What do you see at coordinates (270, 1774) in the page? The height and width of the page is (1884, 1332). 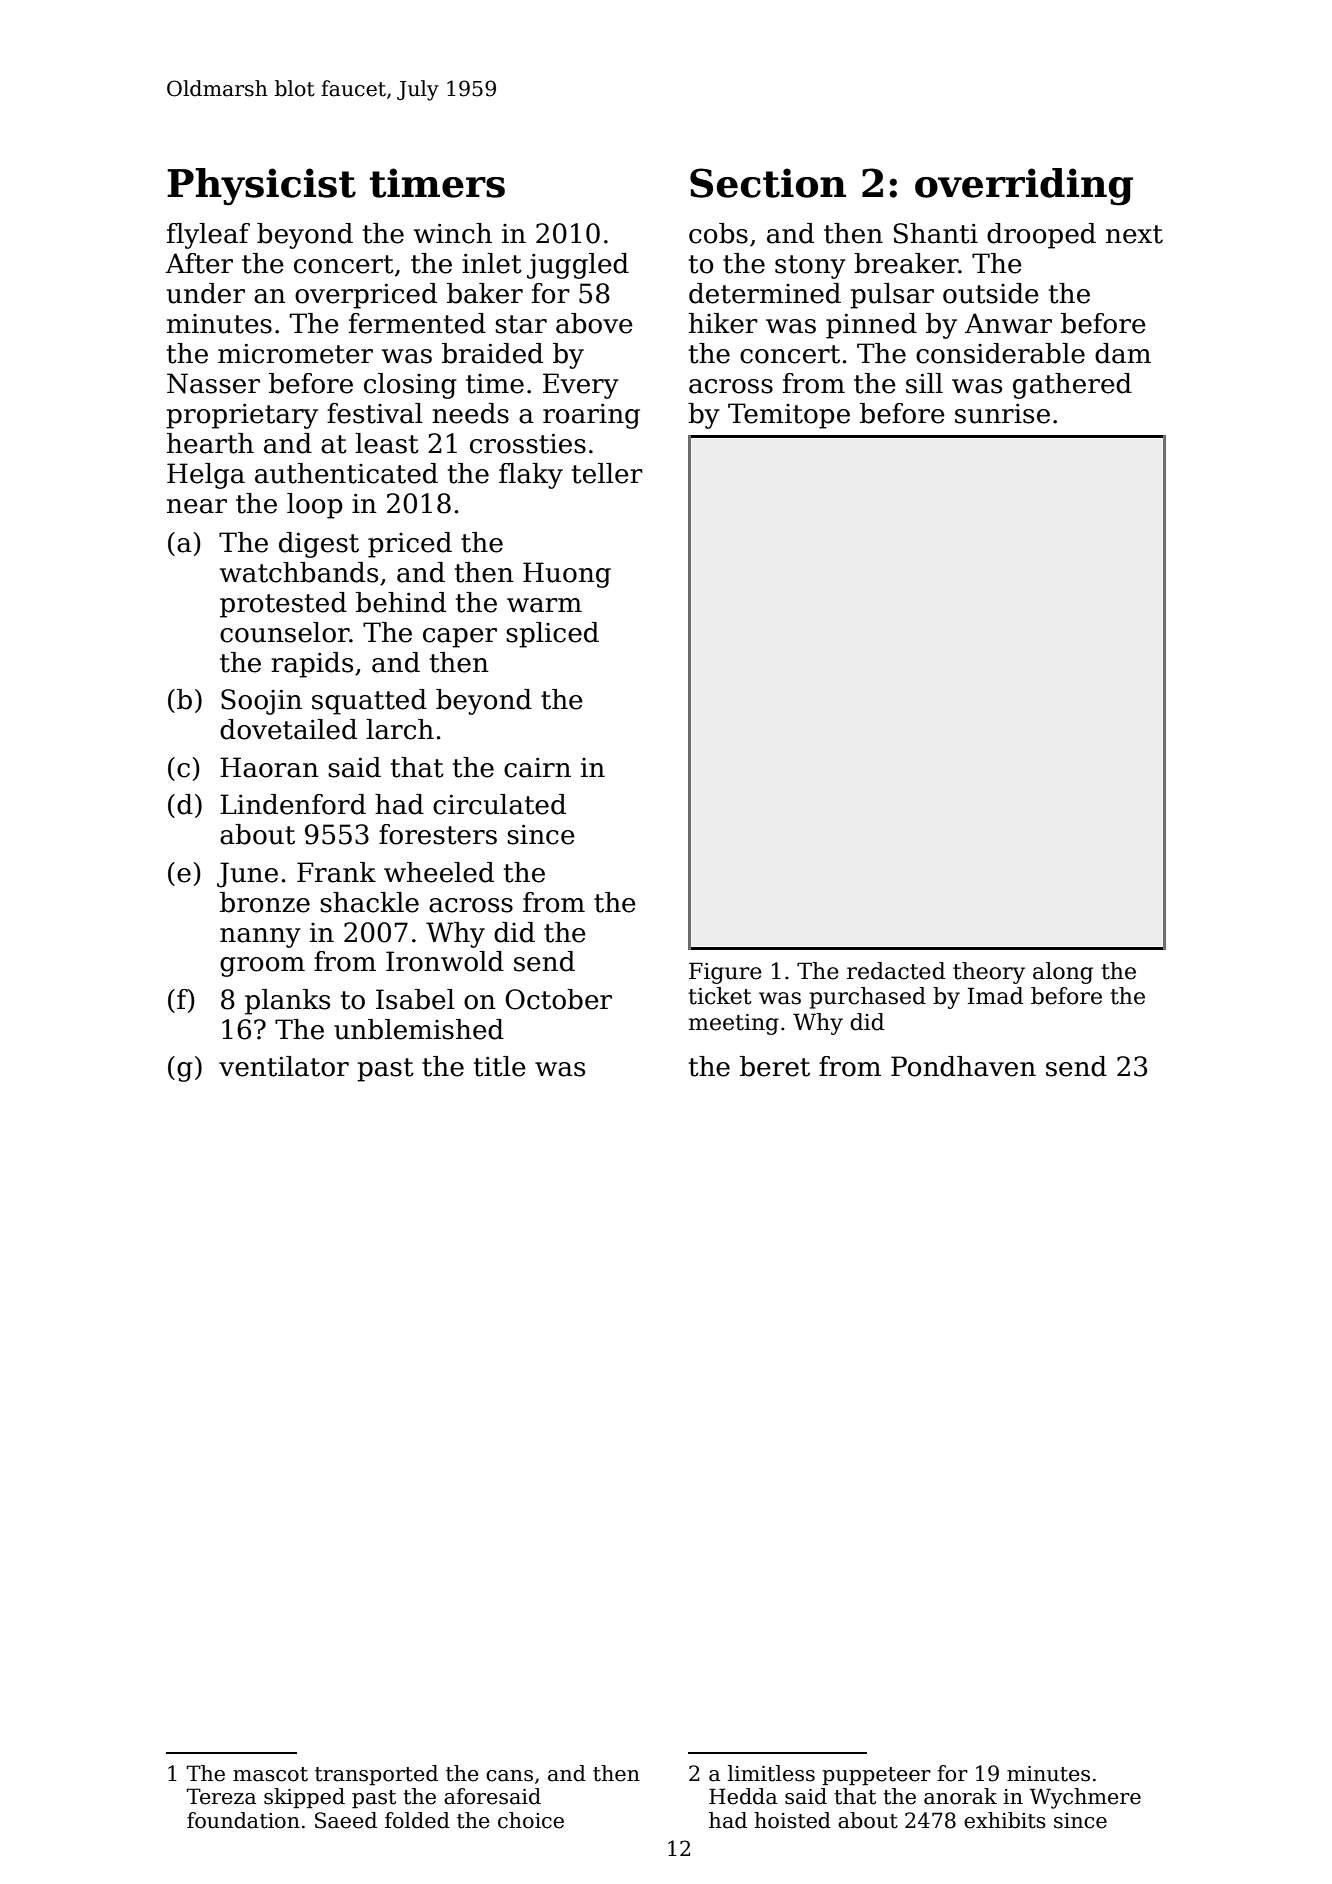 I see `mascot` at bounding box center [270, 1774].
